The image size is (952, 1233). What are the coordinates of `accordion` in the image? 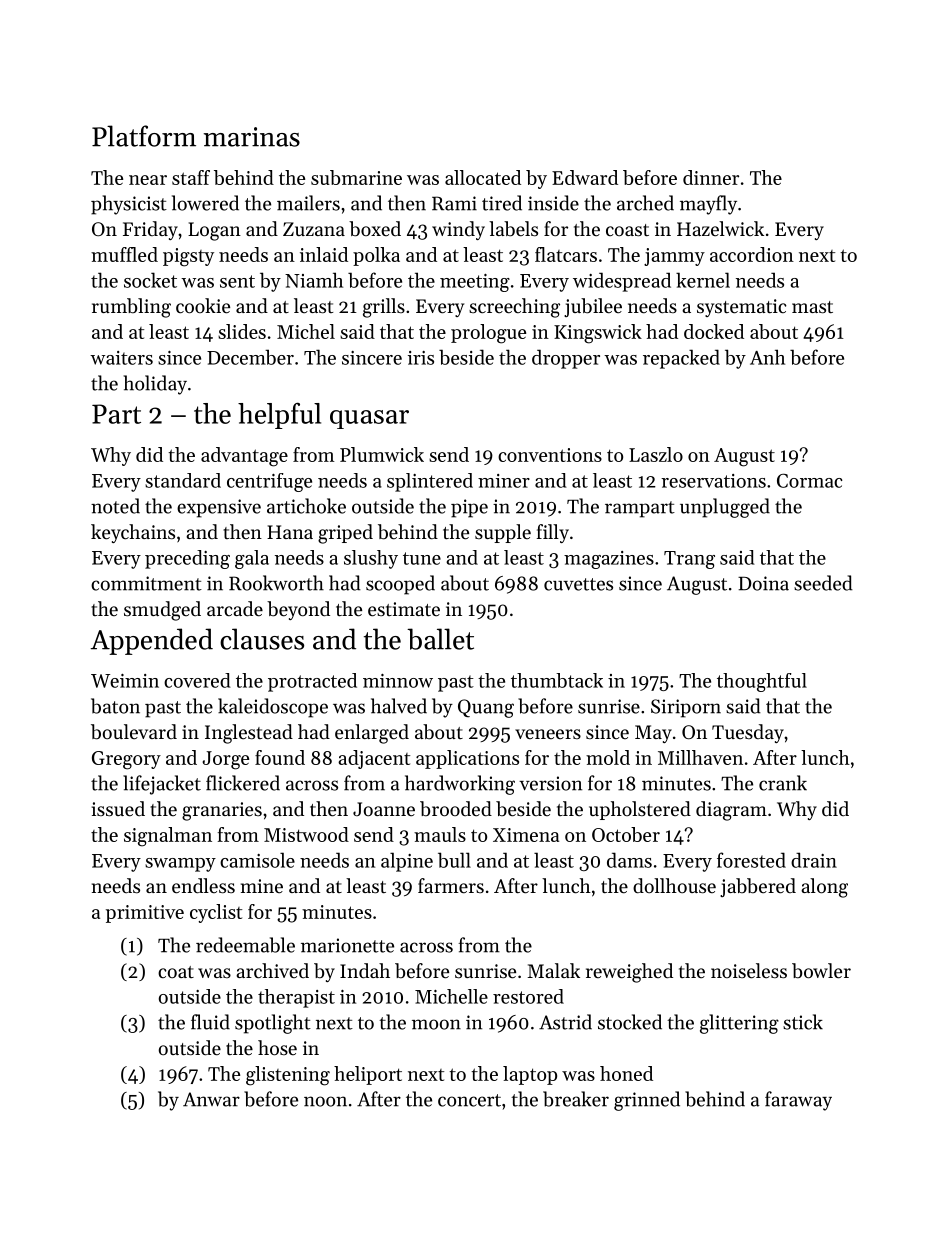 It's located at (752, 254).
